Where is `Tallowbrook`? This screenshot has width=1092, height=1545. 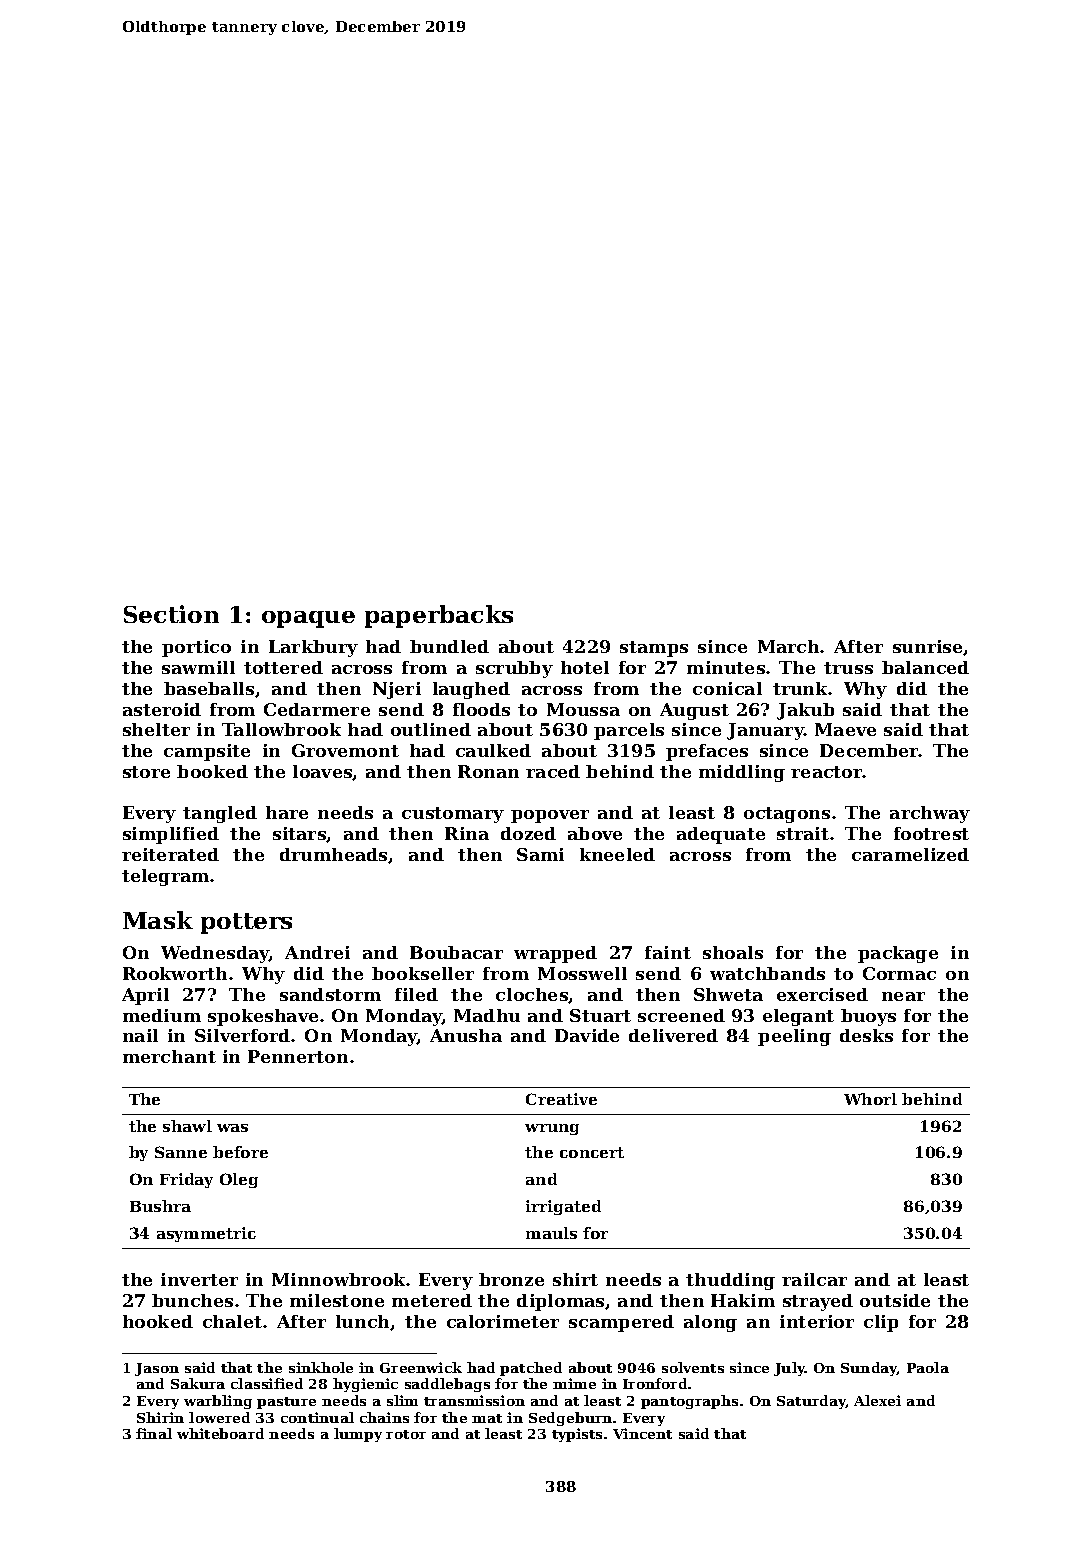
Tallowbrook is located at coordinates (281, 729).
